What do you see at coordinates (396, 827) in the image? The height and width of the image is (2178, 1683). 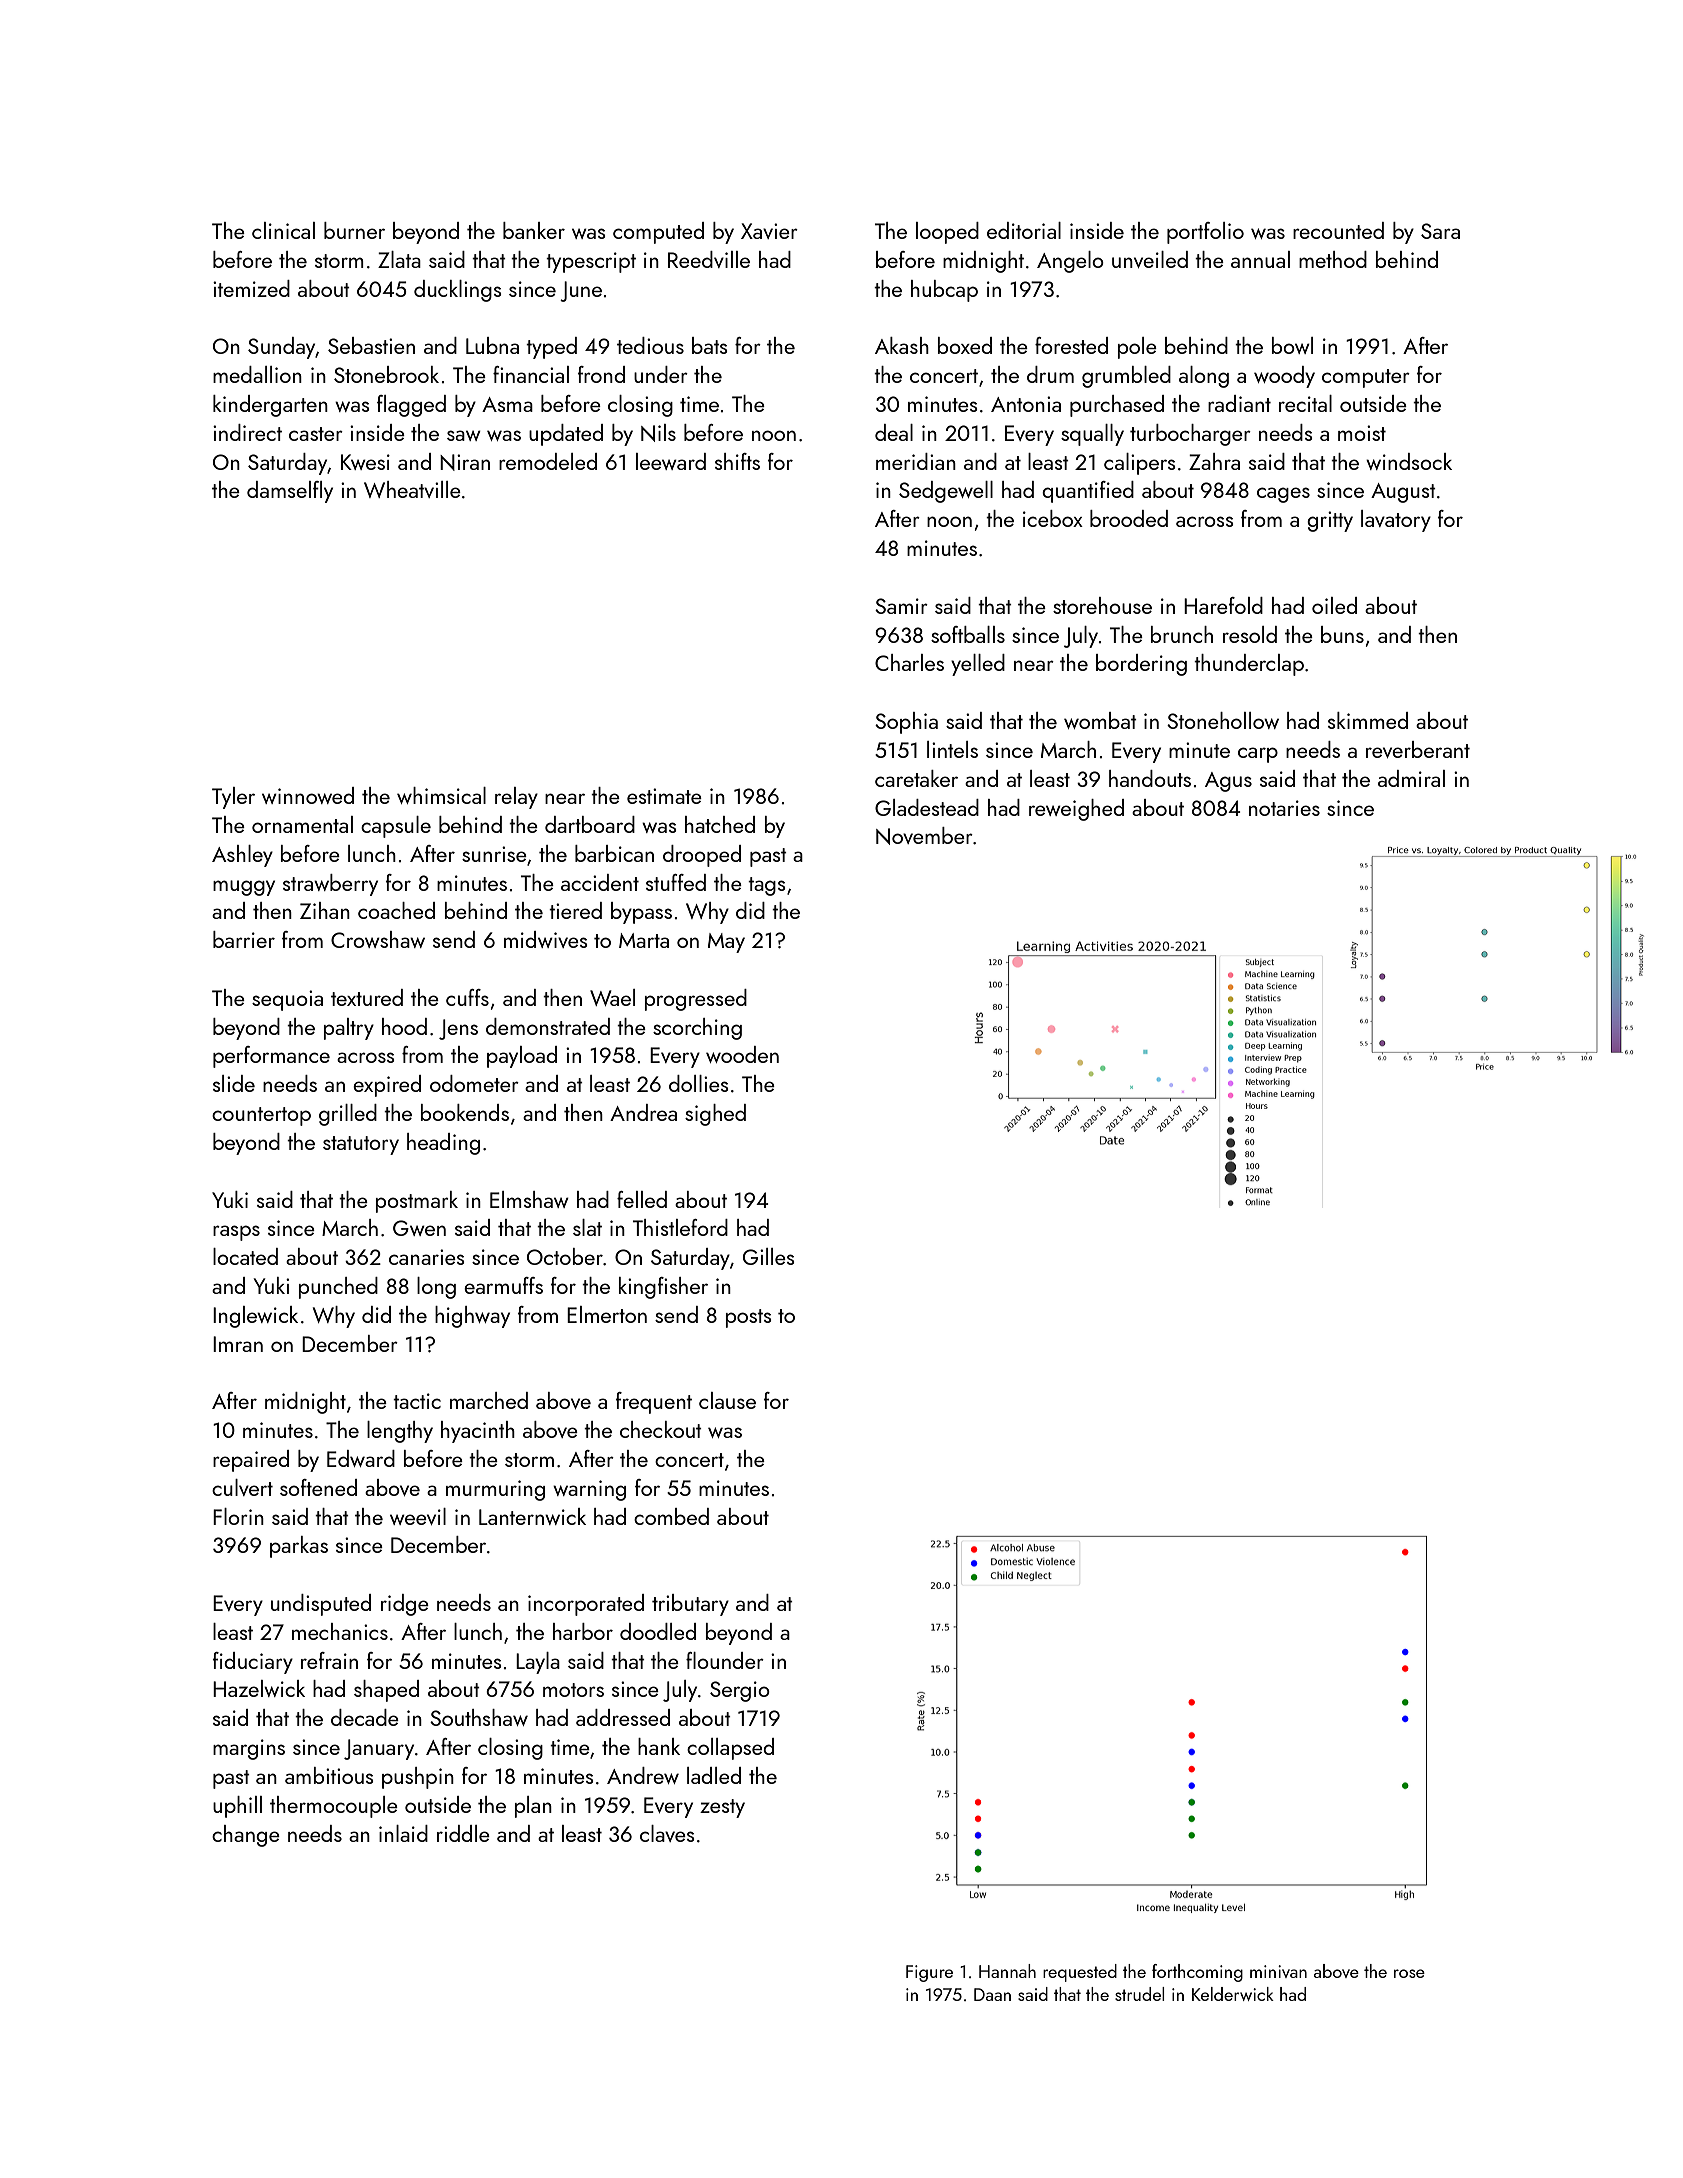 I see `capsule` at bounding box center [396, 827].
